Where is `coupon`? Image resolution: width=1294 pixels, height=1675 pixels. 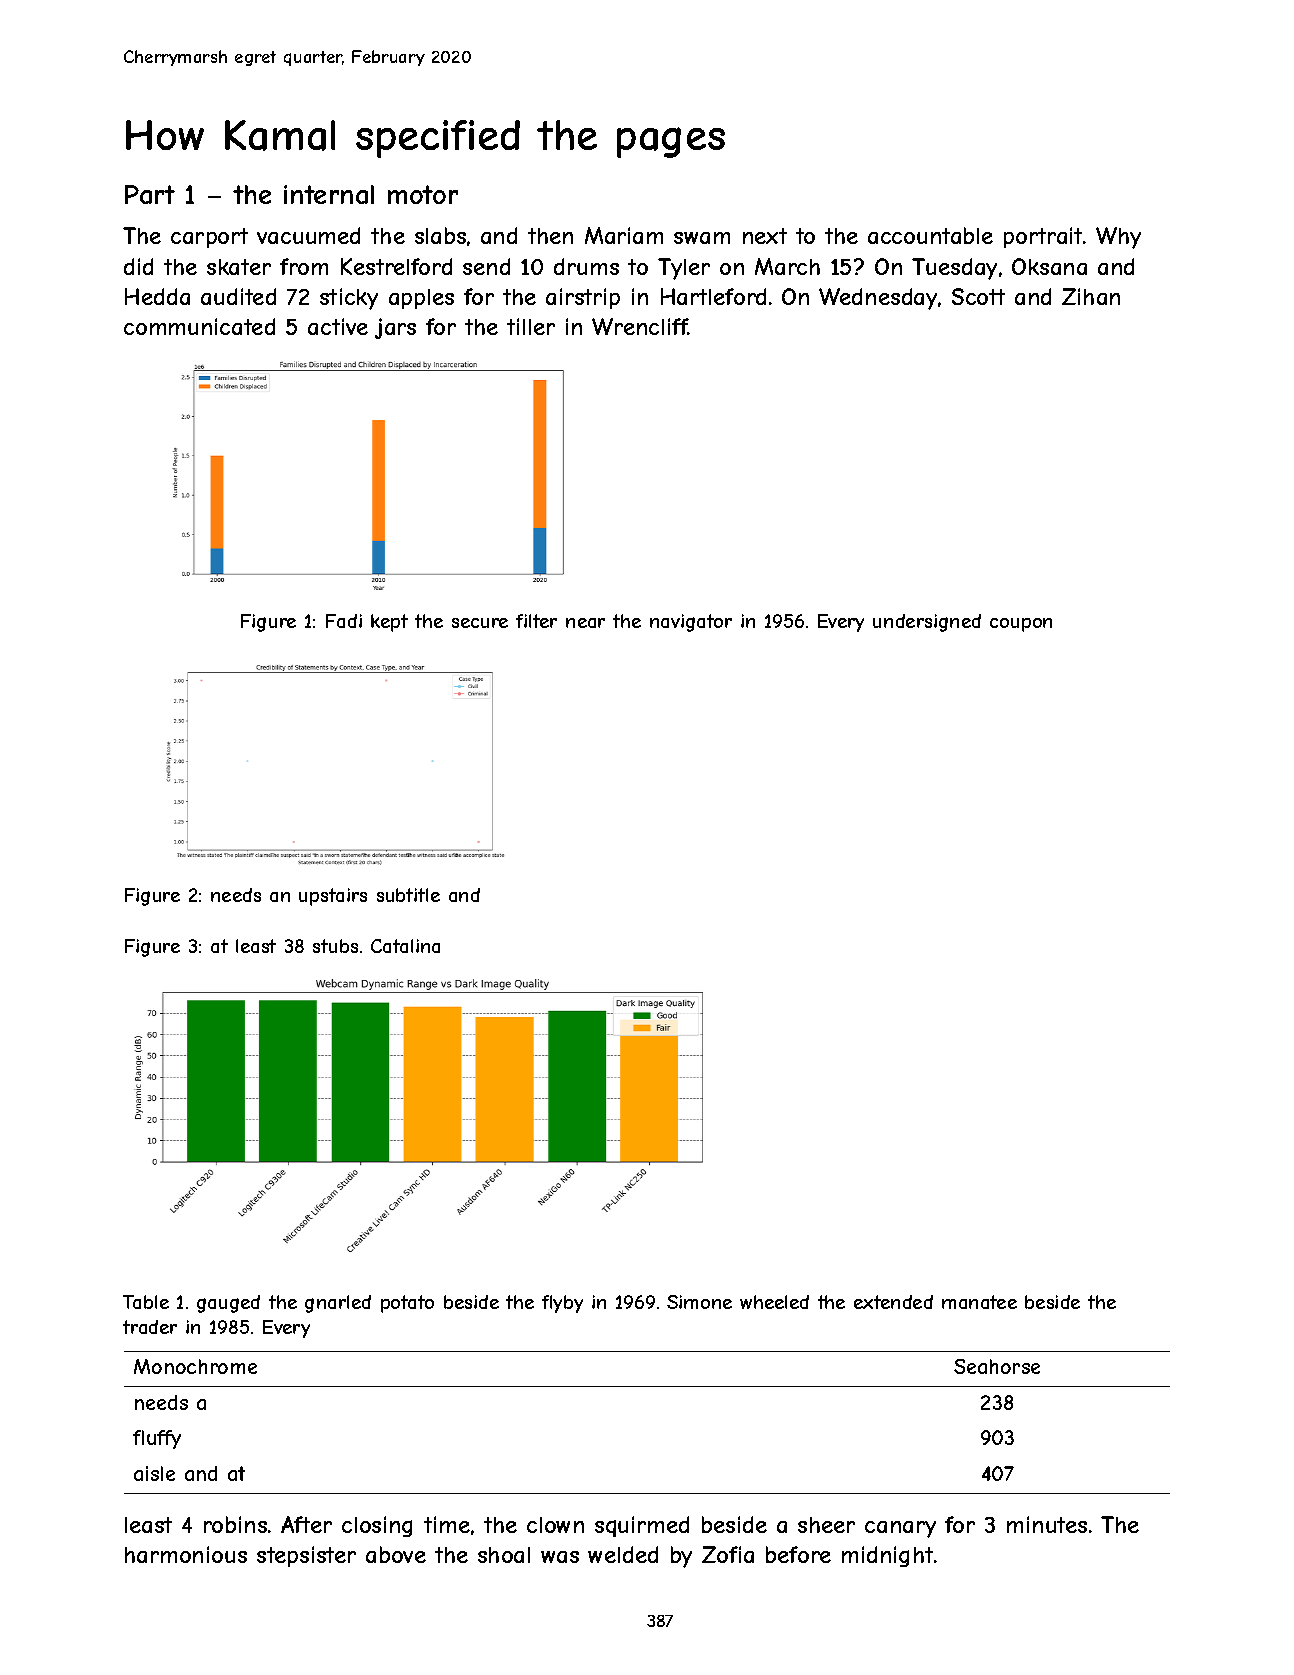 coupon is located at coordinates (1021, 625).
